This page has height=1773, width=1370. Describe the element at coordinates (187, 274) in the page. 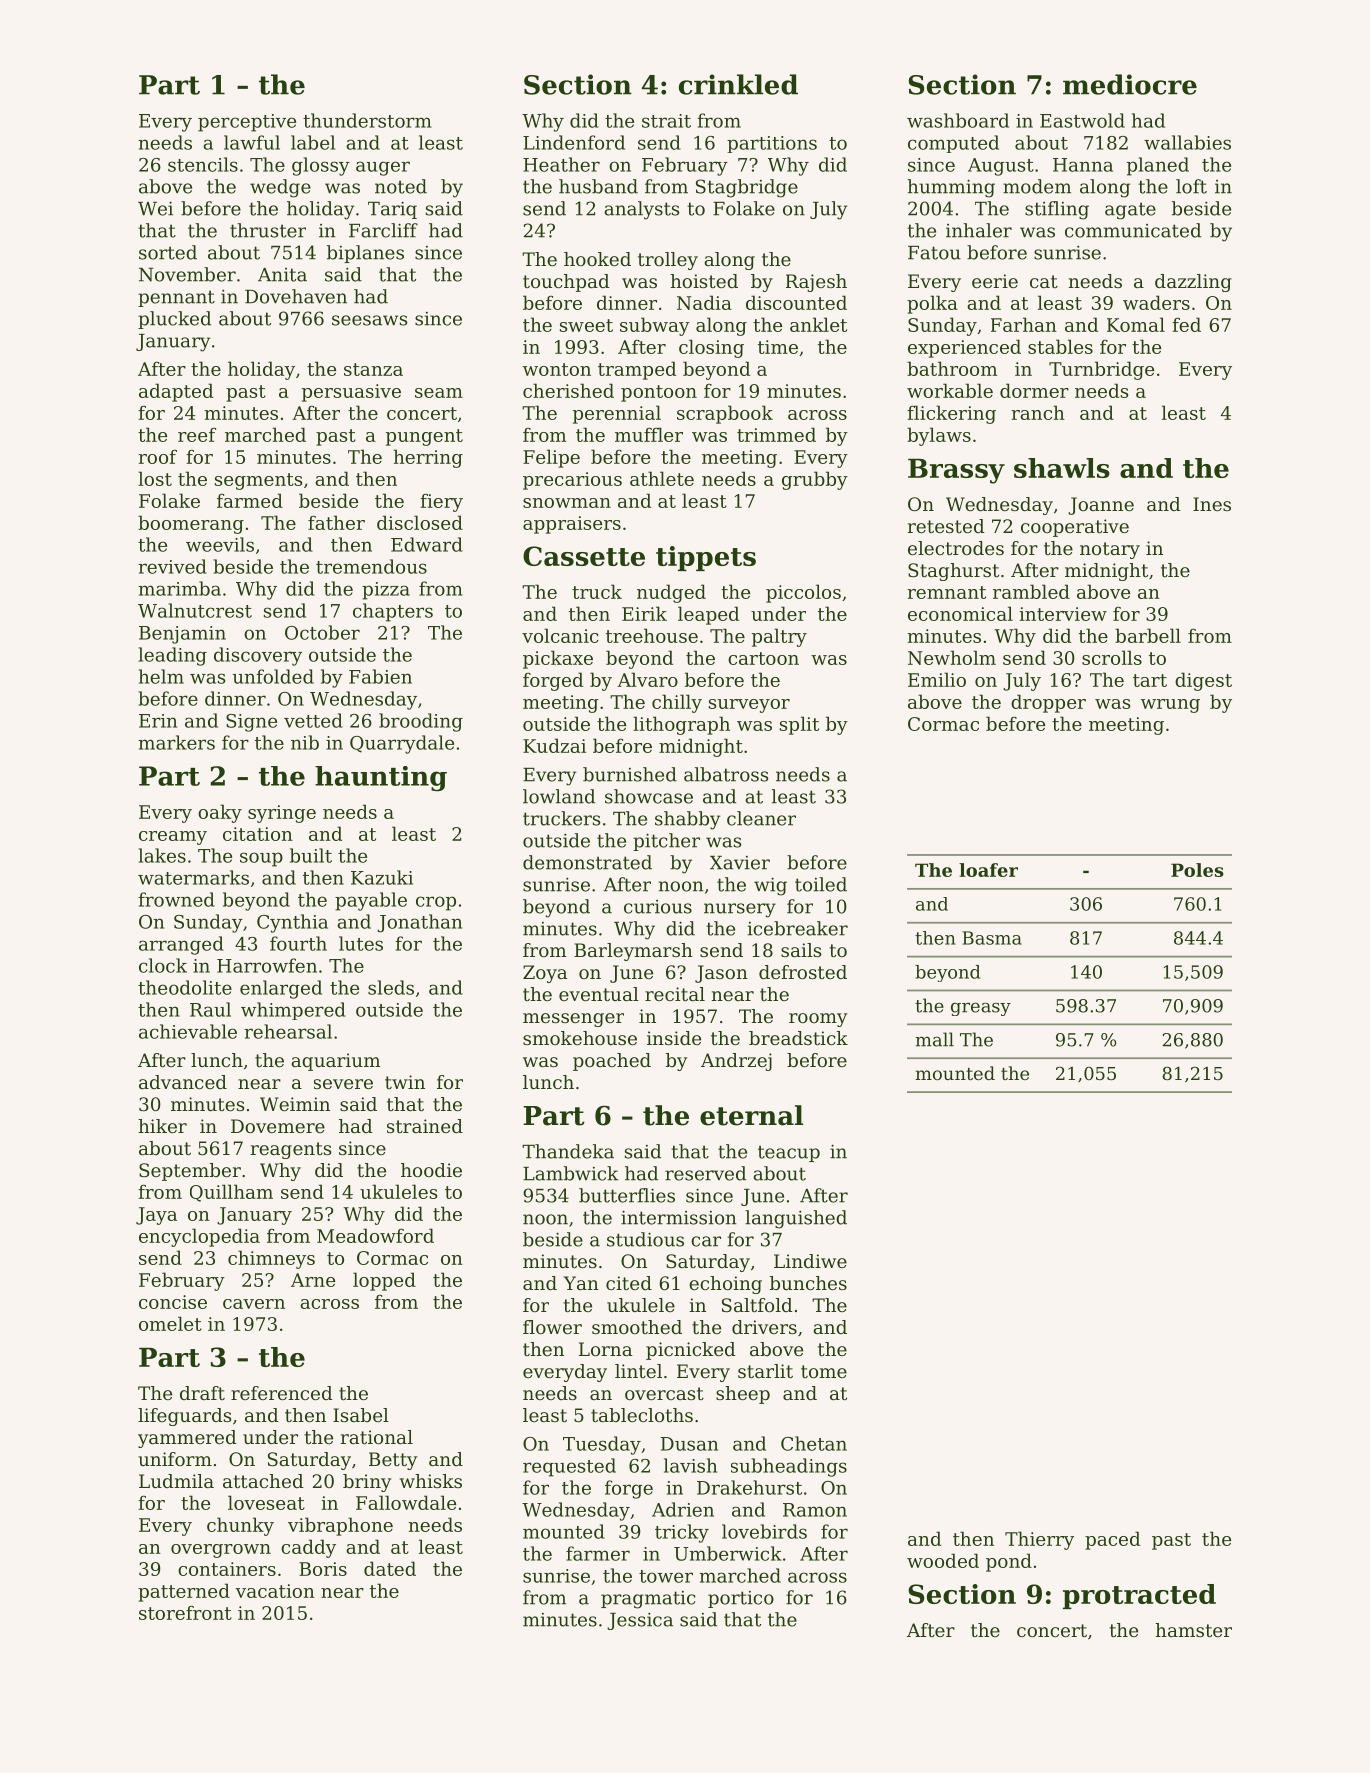

I see `November` at that location.
